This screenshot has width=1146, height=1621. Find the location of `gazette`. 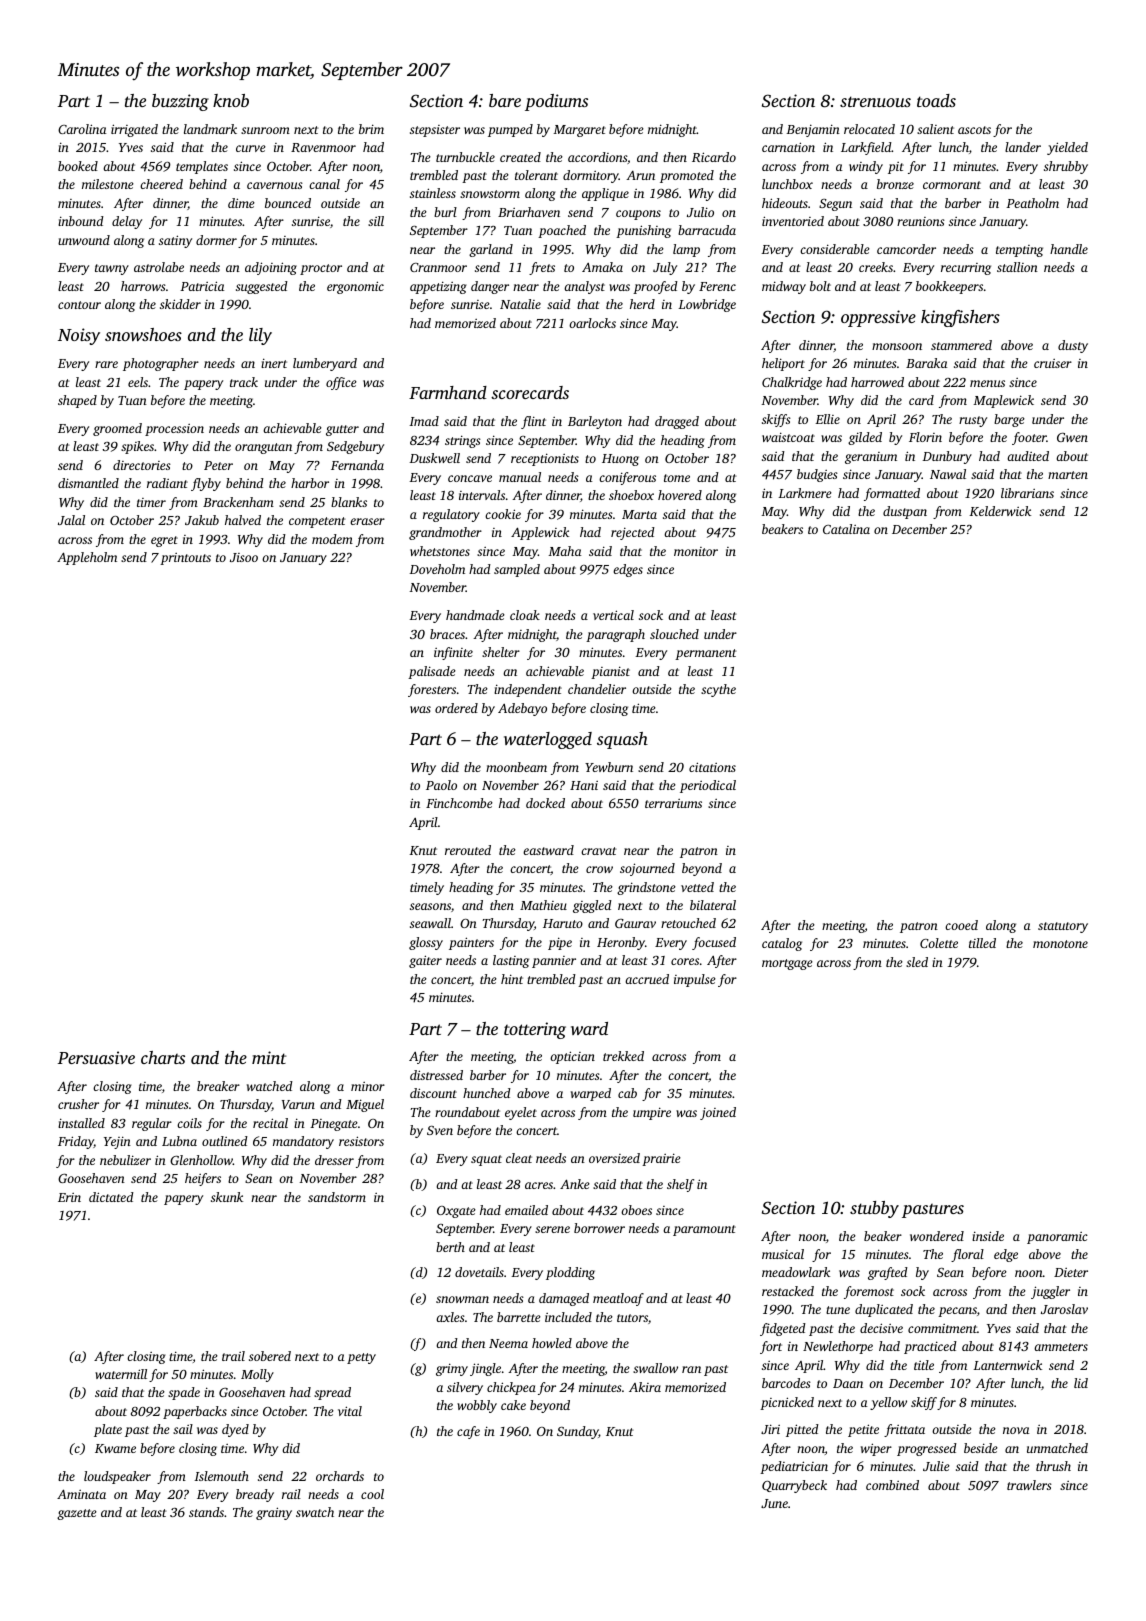

gazette is located at coordinates (77, 1514).
